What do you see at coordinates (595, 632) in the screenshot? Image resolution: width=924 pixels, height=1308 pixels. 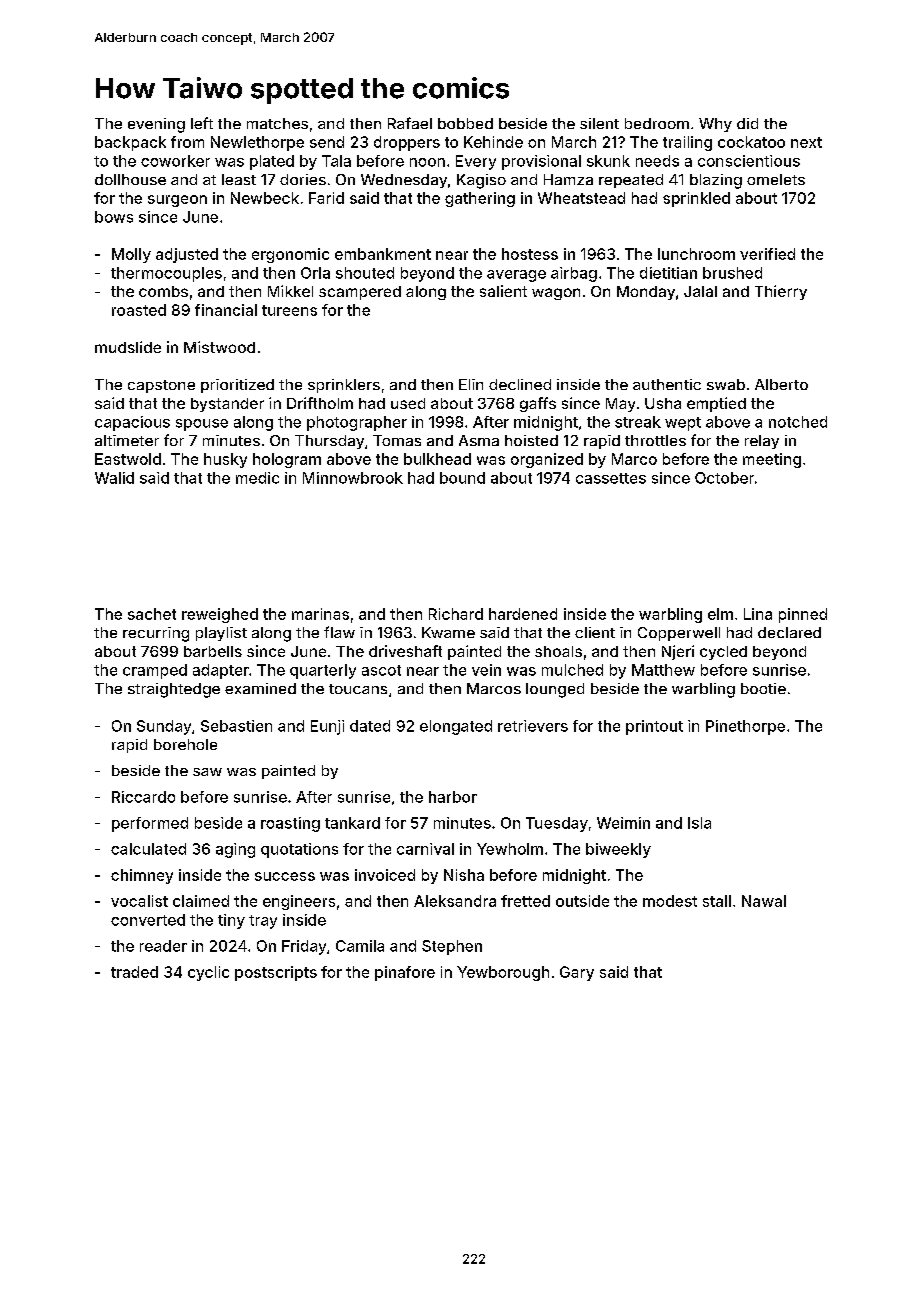 I see `client` at bounding box center [595, 632].
